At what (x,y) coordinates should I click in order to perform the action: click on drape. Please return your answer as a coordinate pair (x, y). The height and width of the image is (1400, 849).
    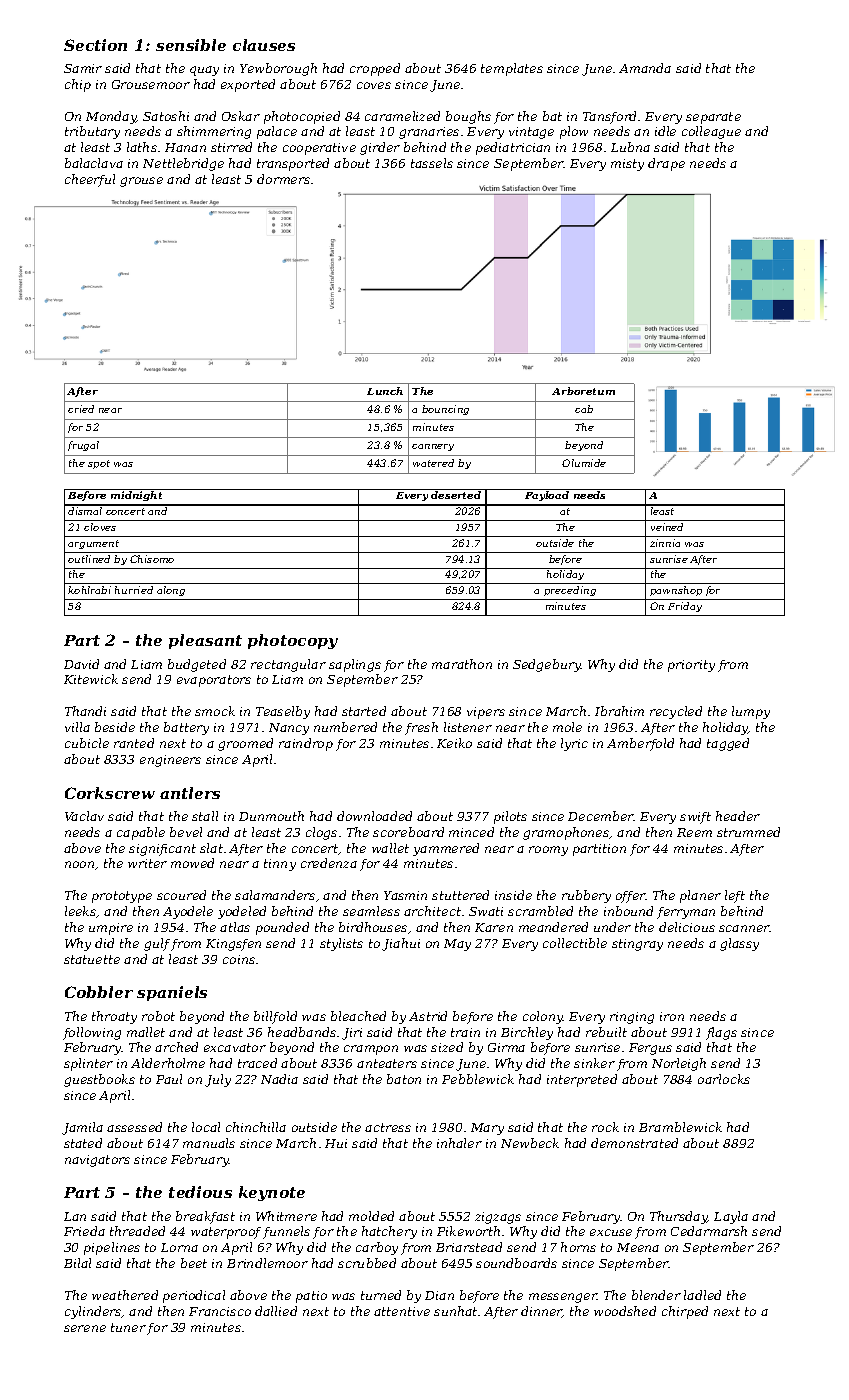
    Looking at the image, I should click on (666, 164).
